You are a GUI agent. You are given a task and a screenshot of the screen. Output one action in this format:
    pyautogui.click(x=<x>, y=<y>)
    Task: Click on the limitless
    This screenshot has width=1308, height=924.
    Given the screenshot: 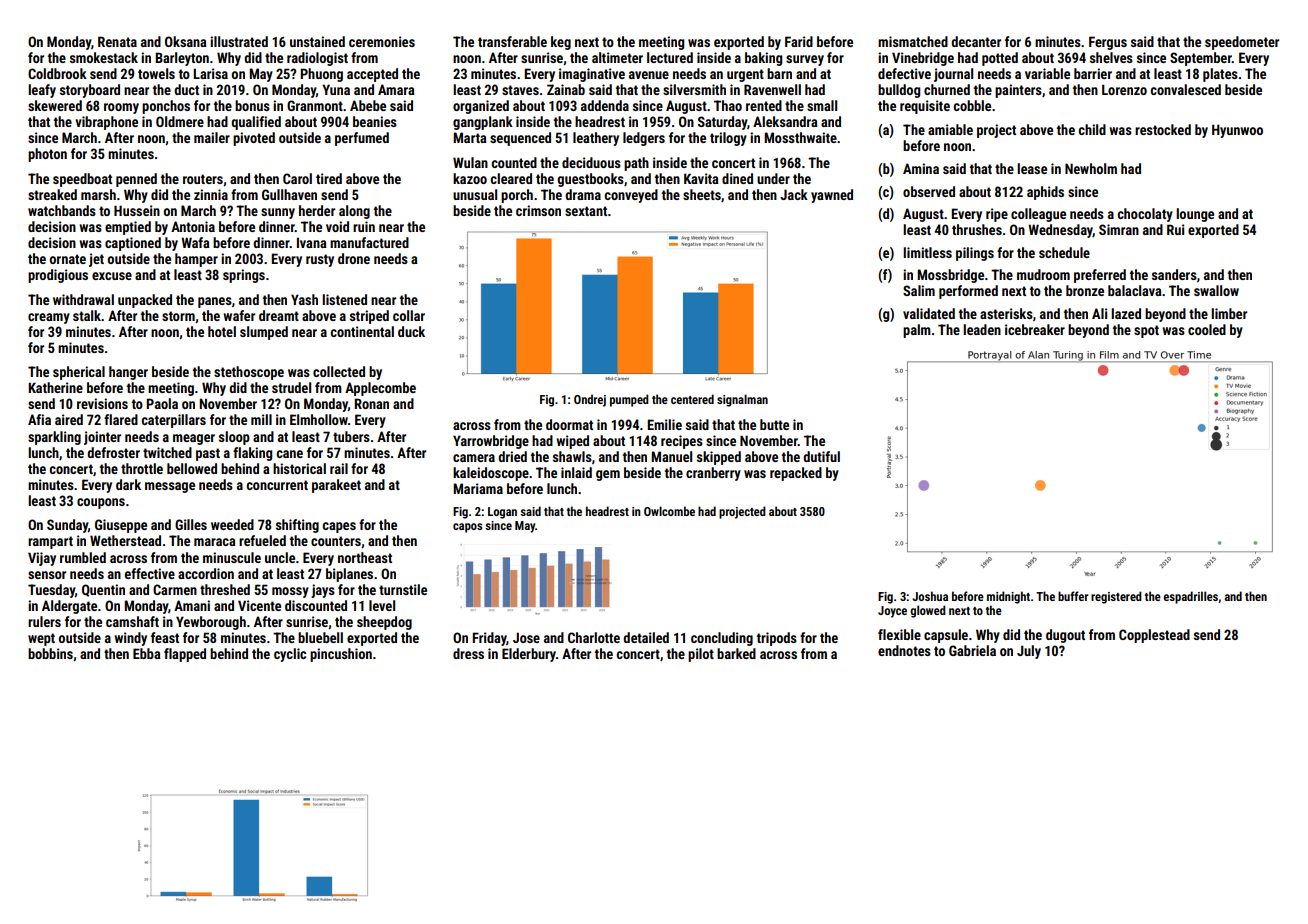 What is the action you would take?
    pyautogui.click(x=927, y=252)
